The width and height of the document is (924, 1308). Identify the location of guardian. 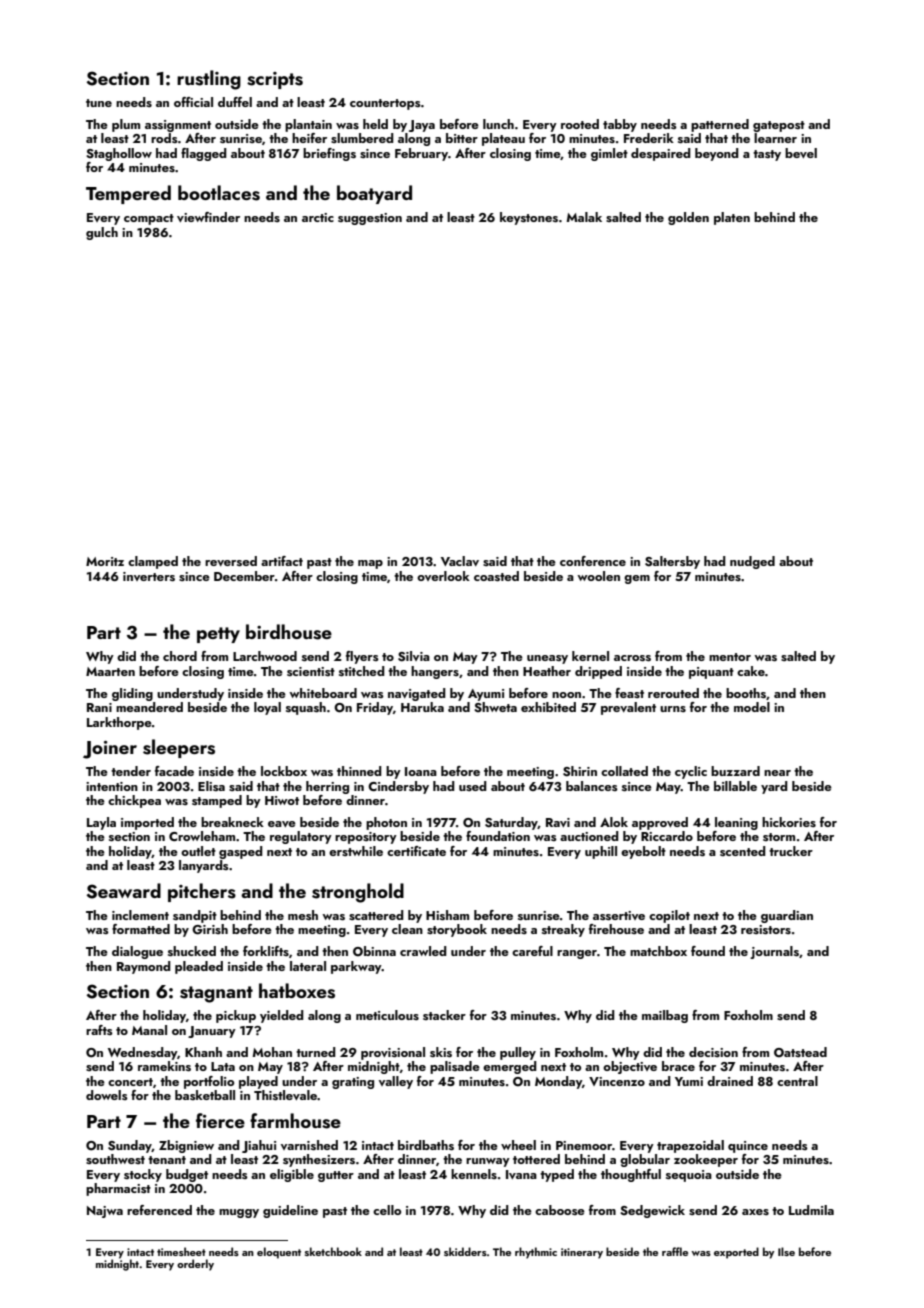
(787, 916).
